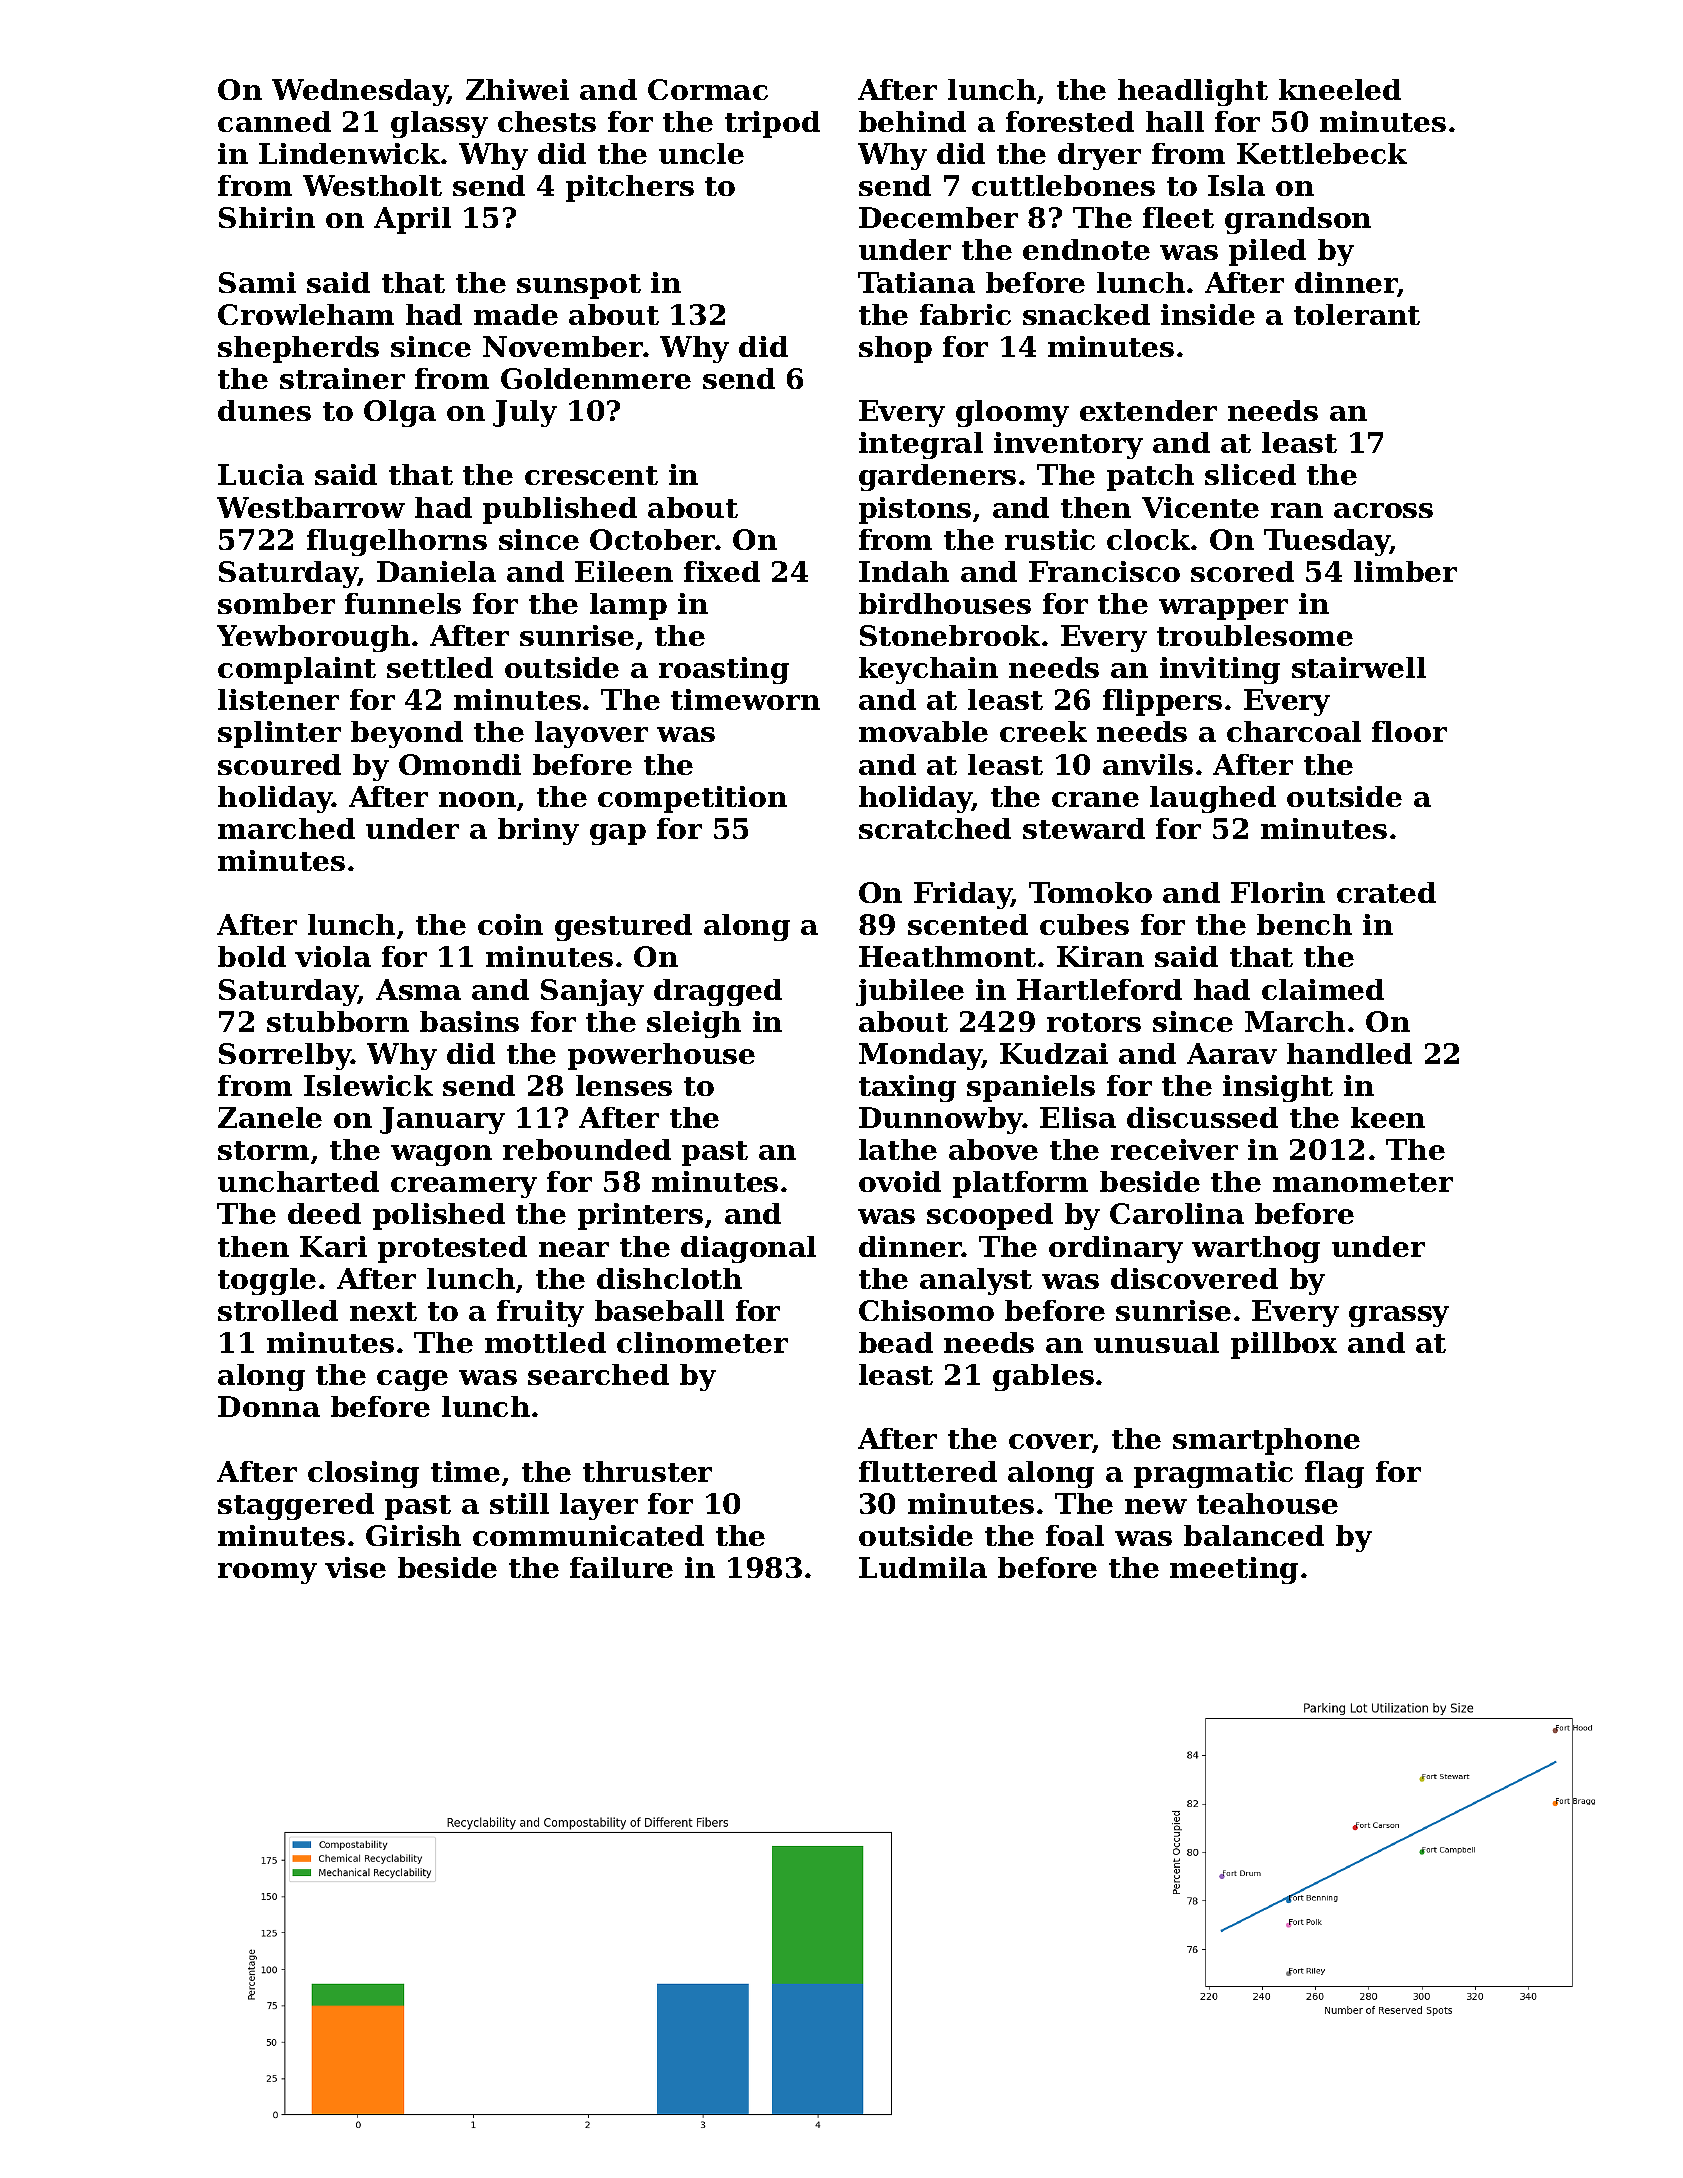  I want to click on creek, so click(1043, 731).
